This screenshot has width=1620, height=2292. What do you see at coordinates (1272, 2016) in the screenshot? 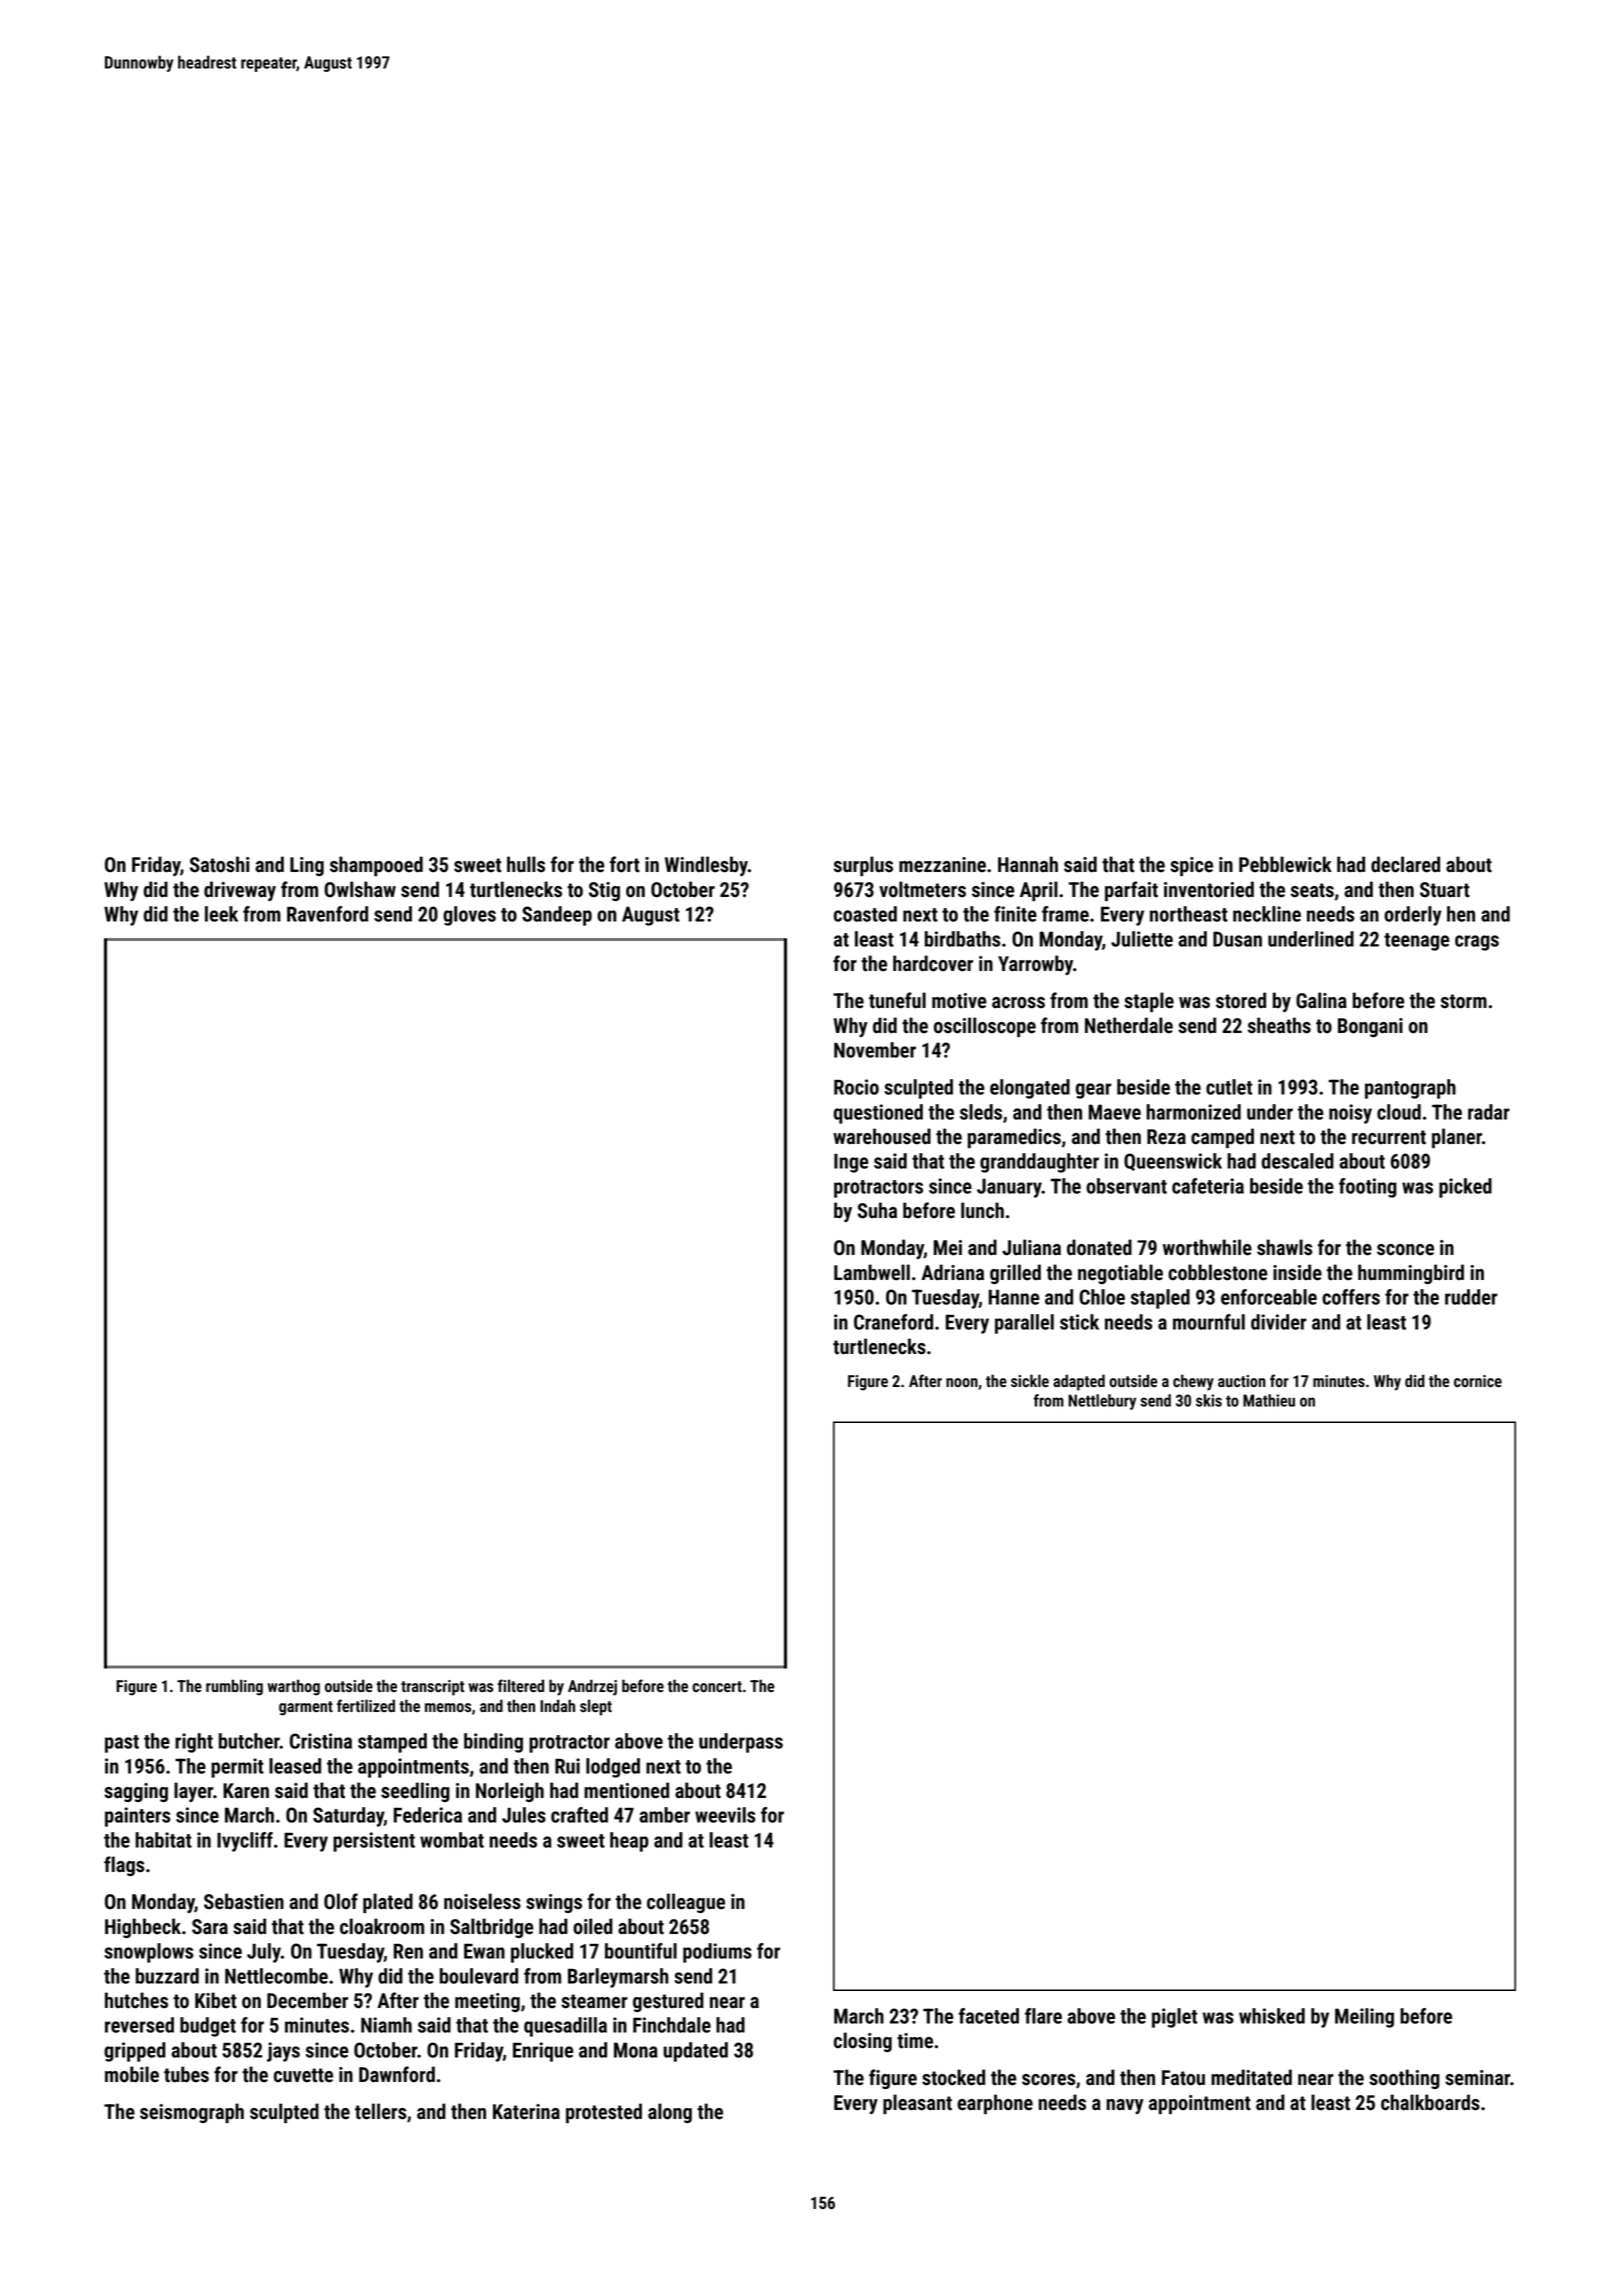
I see `whisked` at bounding box center [1272, 2016].
